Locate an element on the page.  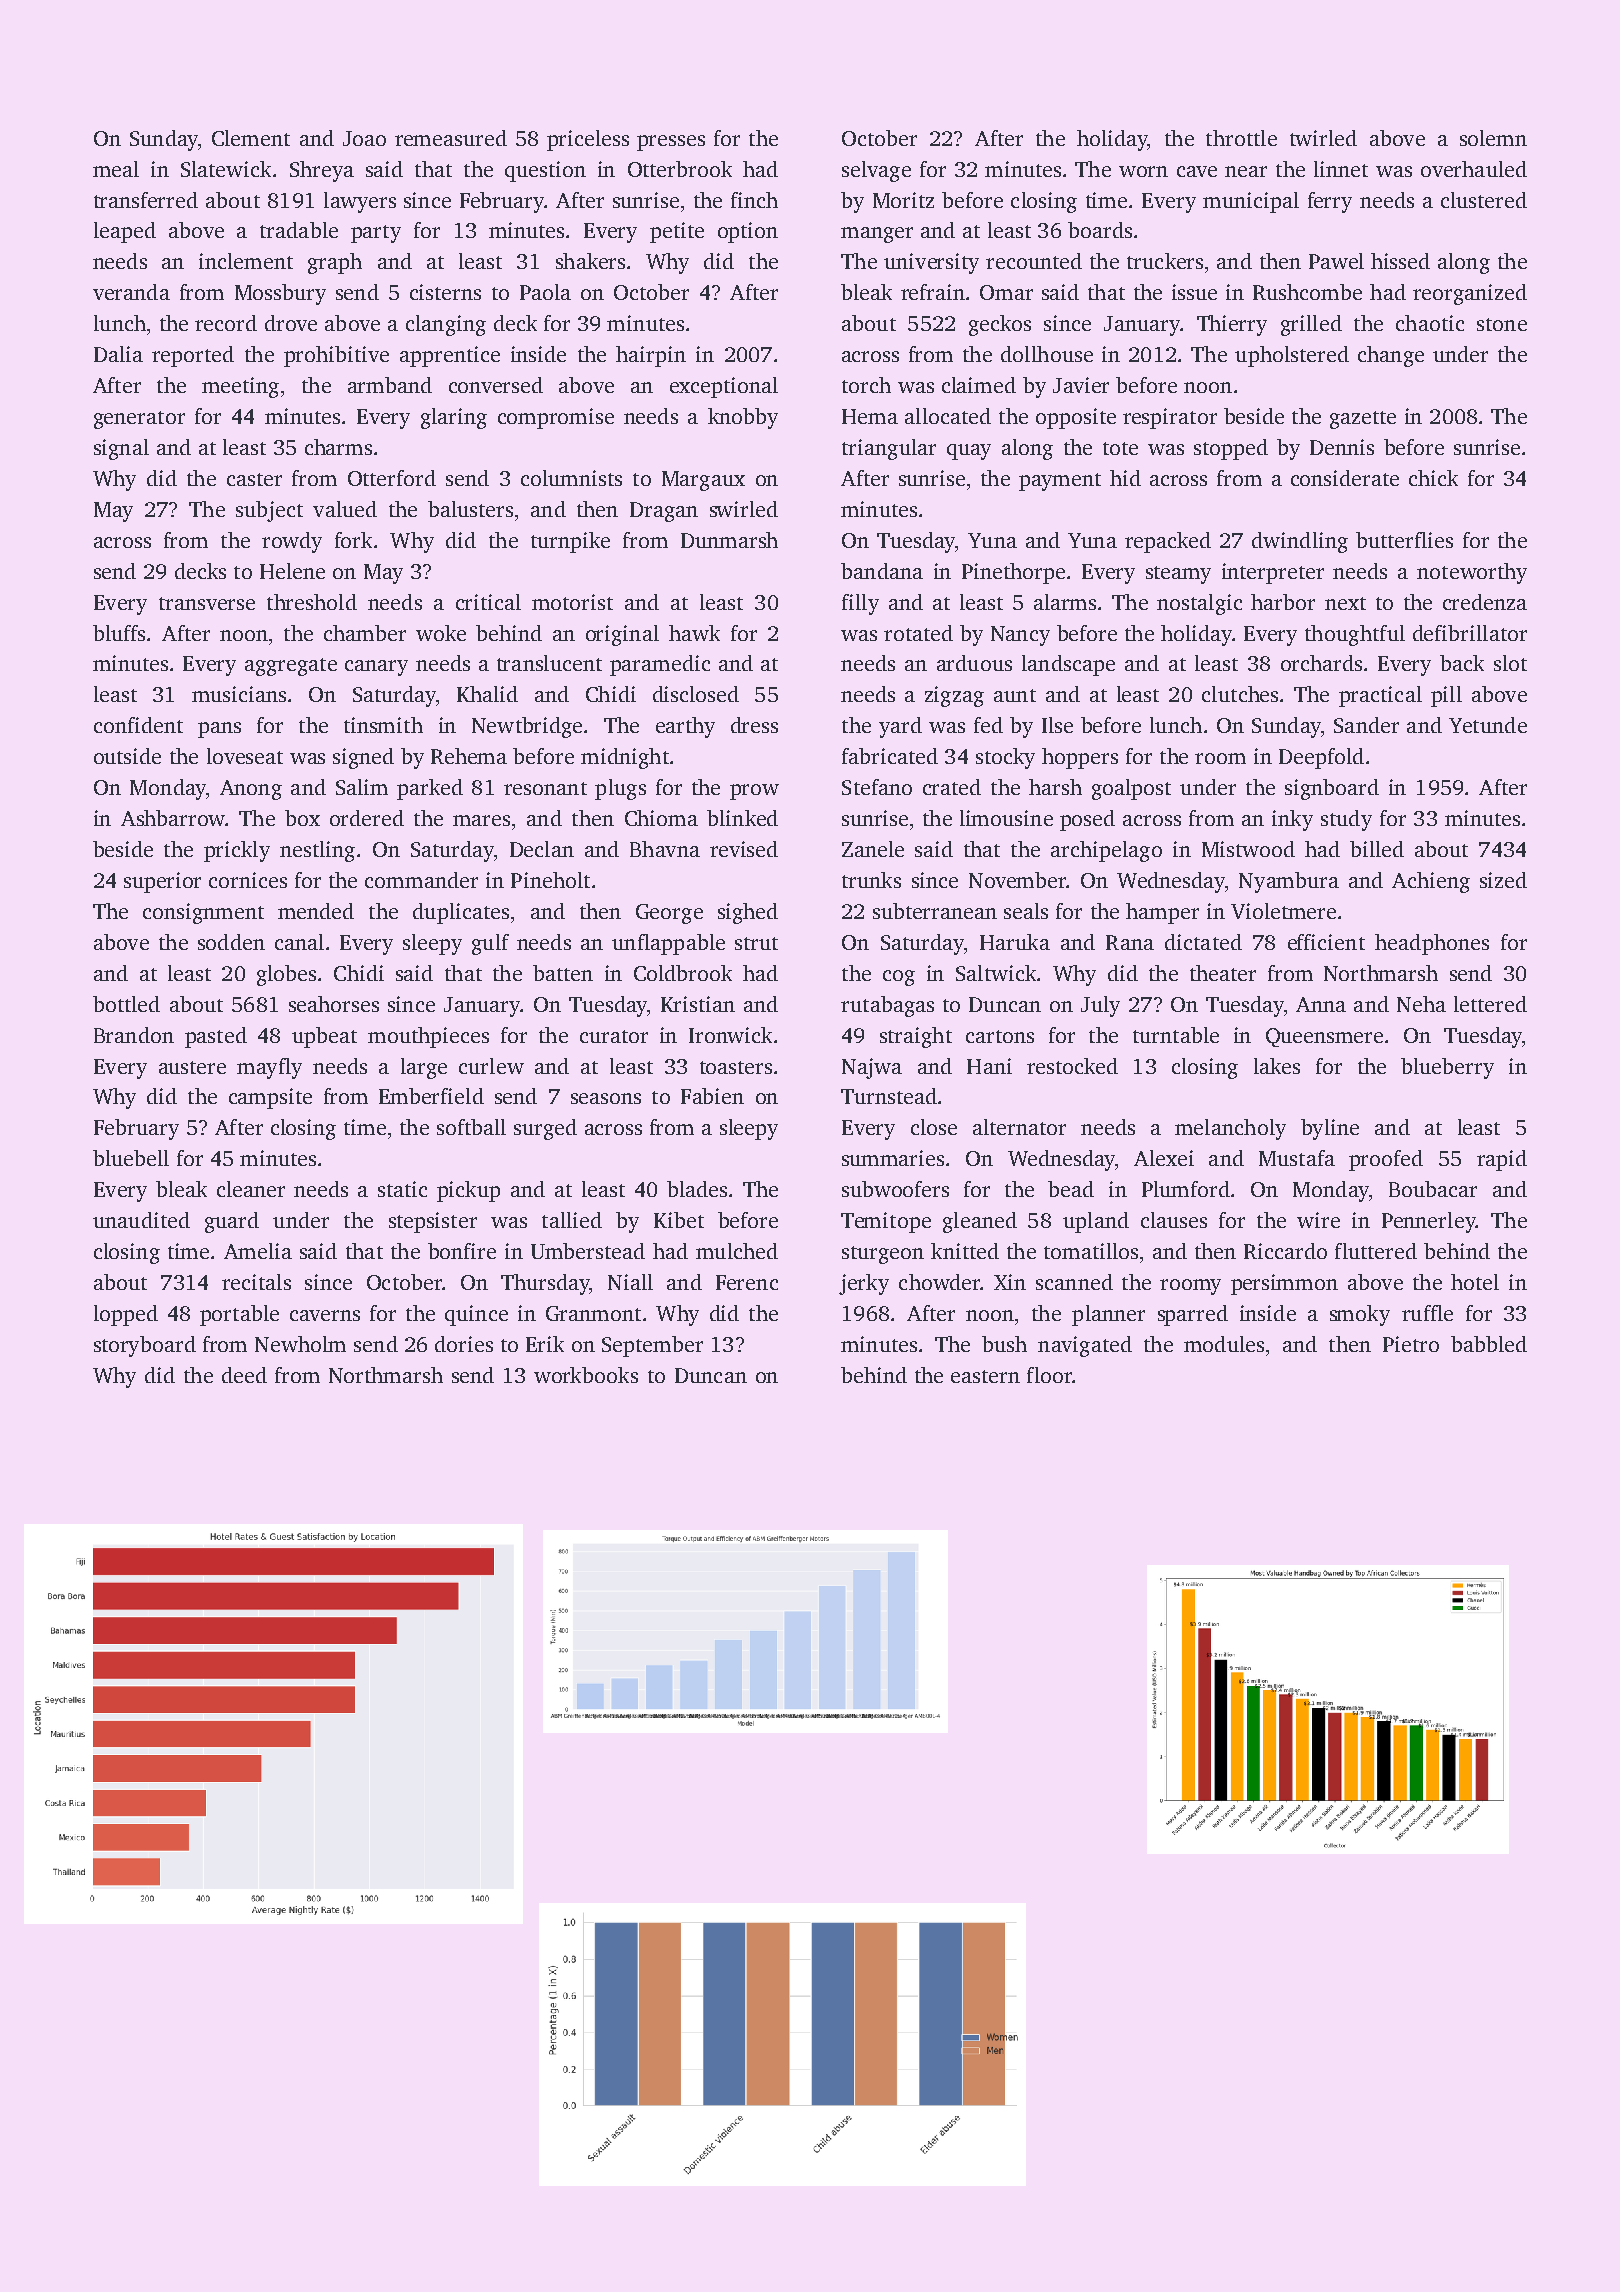
box is located at coordinates (302, 818).
